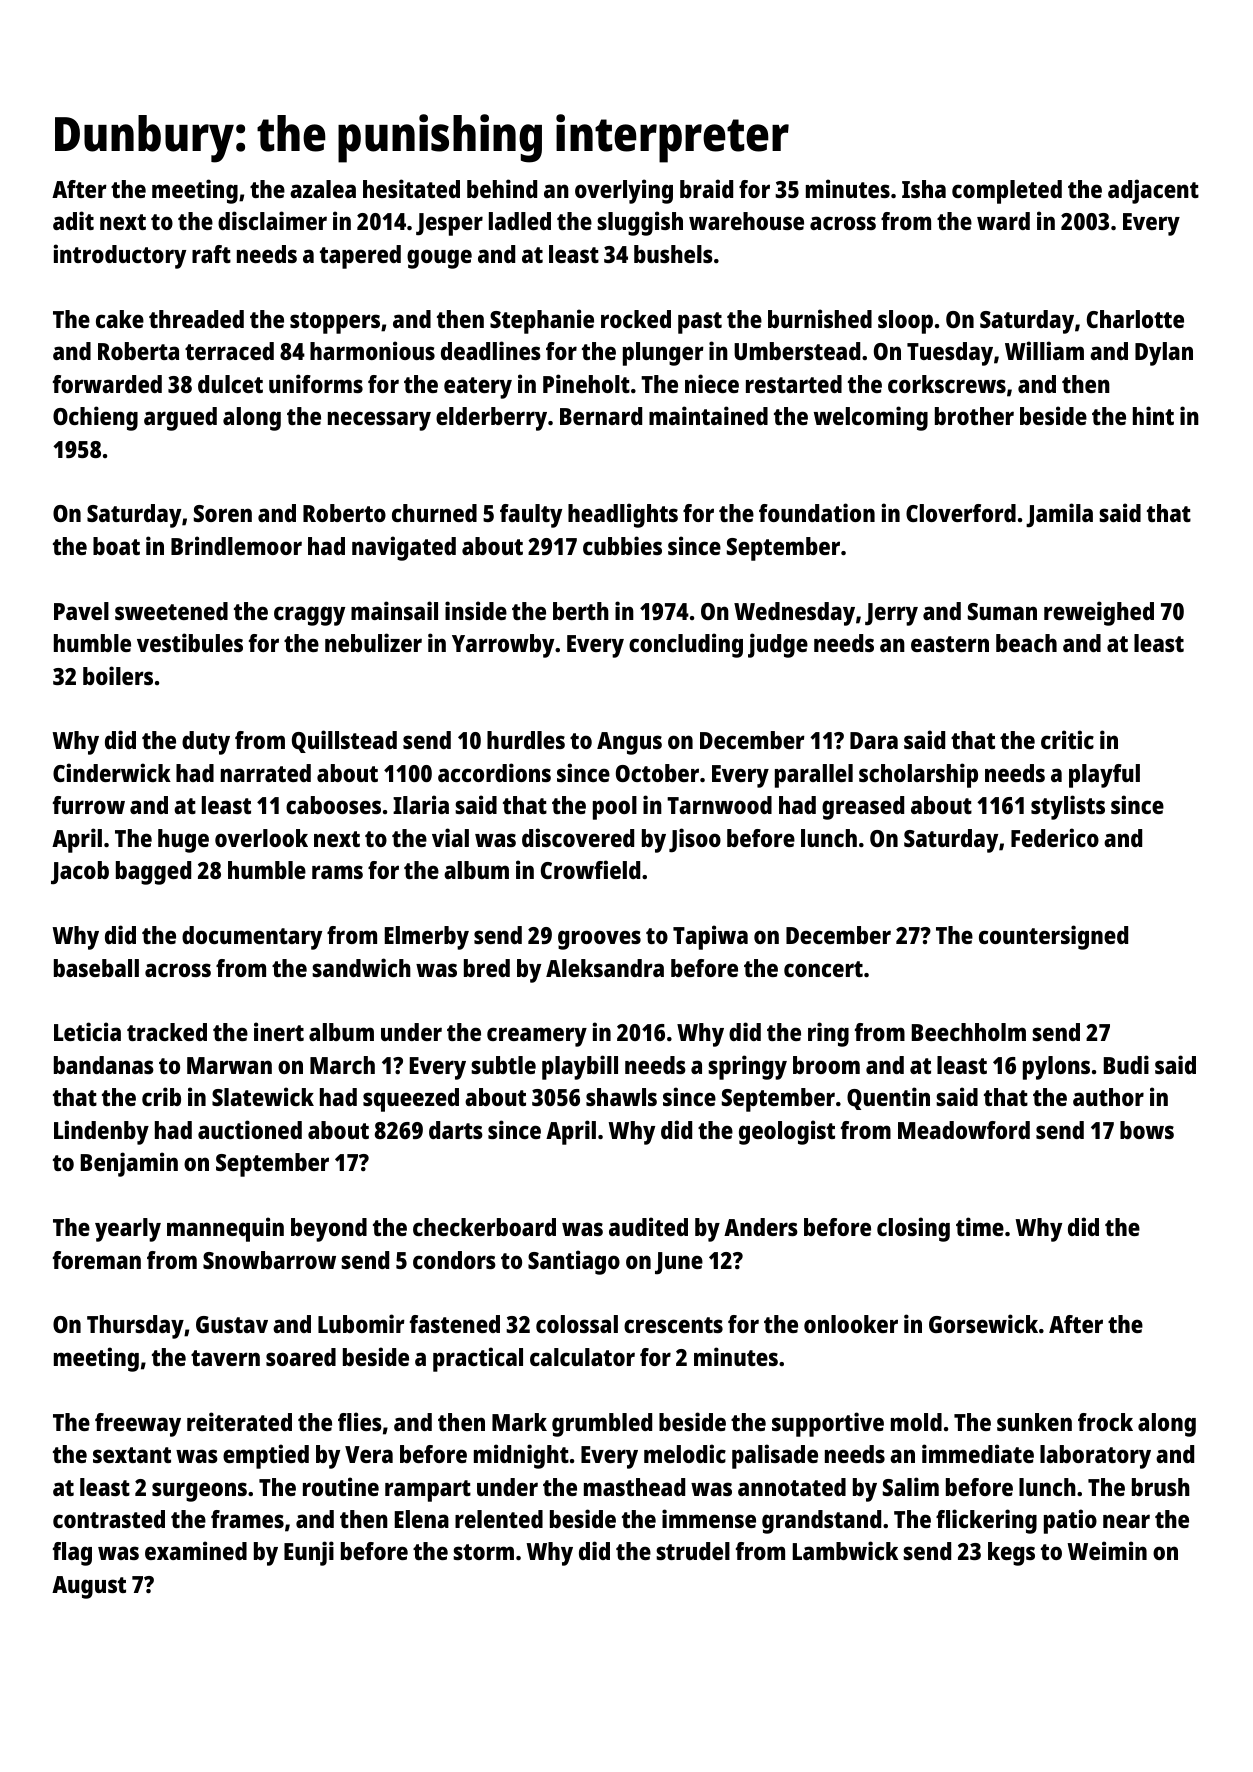  I want to click on berth, so click(581, 611).
